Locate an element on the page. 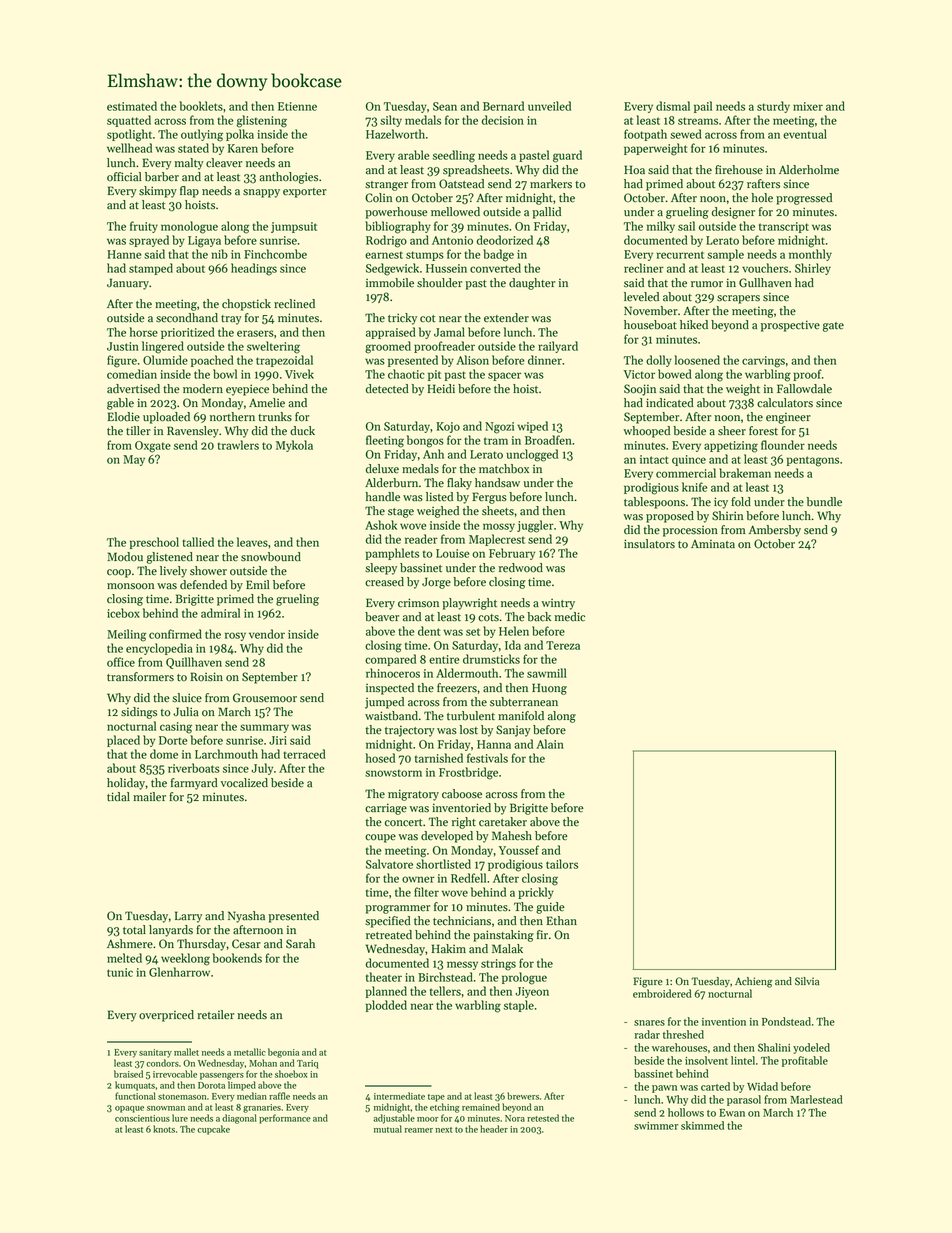  estimated is located at coordinates (132, 106).
